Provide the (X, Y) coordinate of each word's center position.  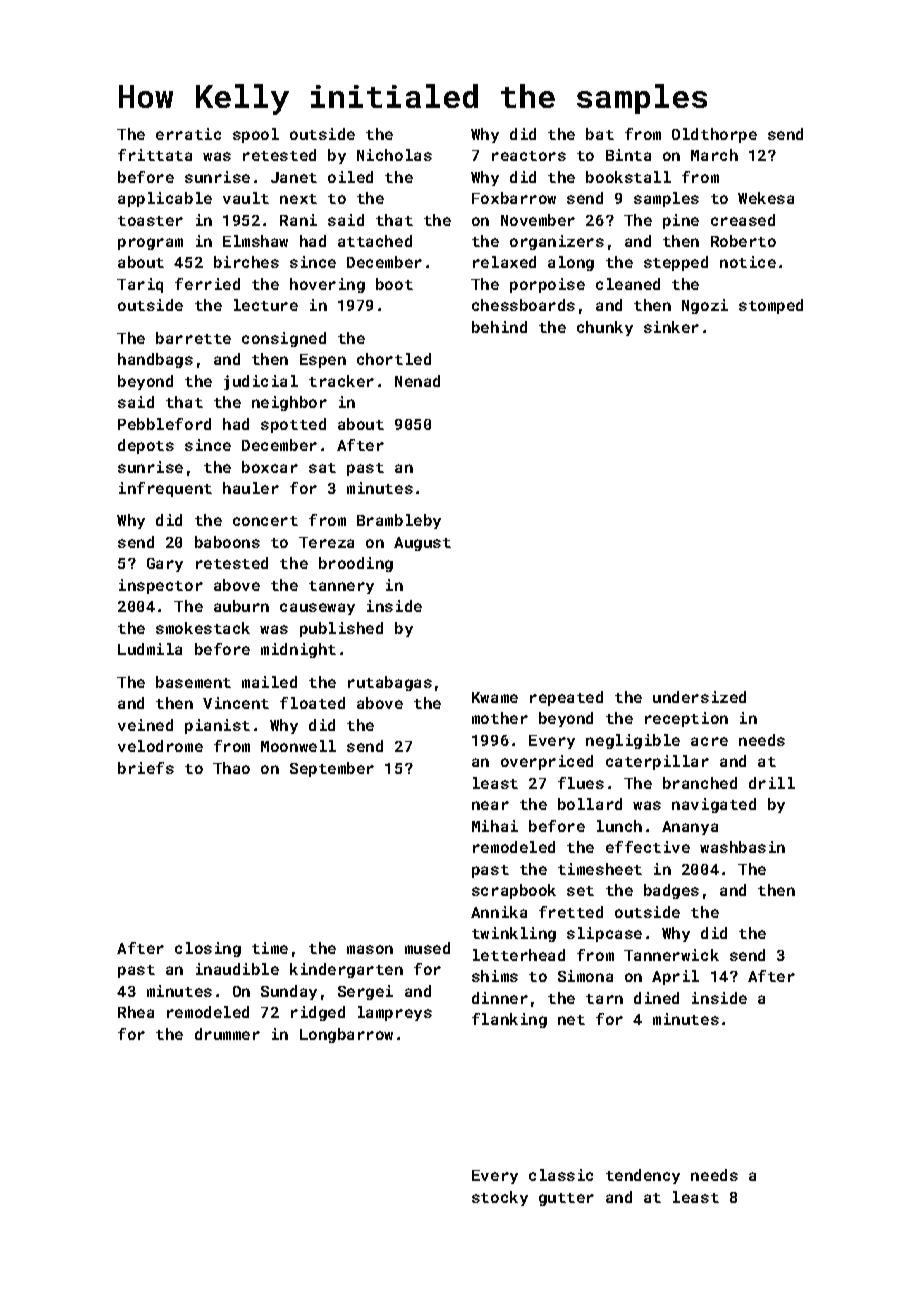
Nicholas (394, 155)
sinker (671, 327)
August (422, 544)
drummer (227, 1034)
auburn (241, 606)
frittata (155, 155)
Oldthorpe (714, 135)
